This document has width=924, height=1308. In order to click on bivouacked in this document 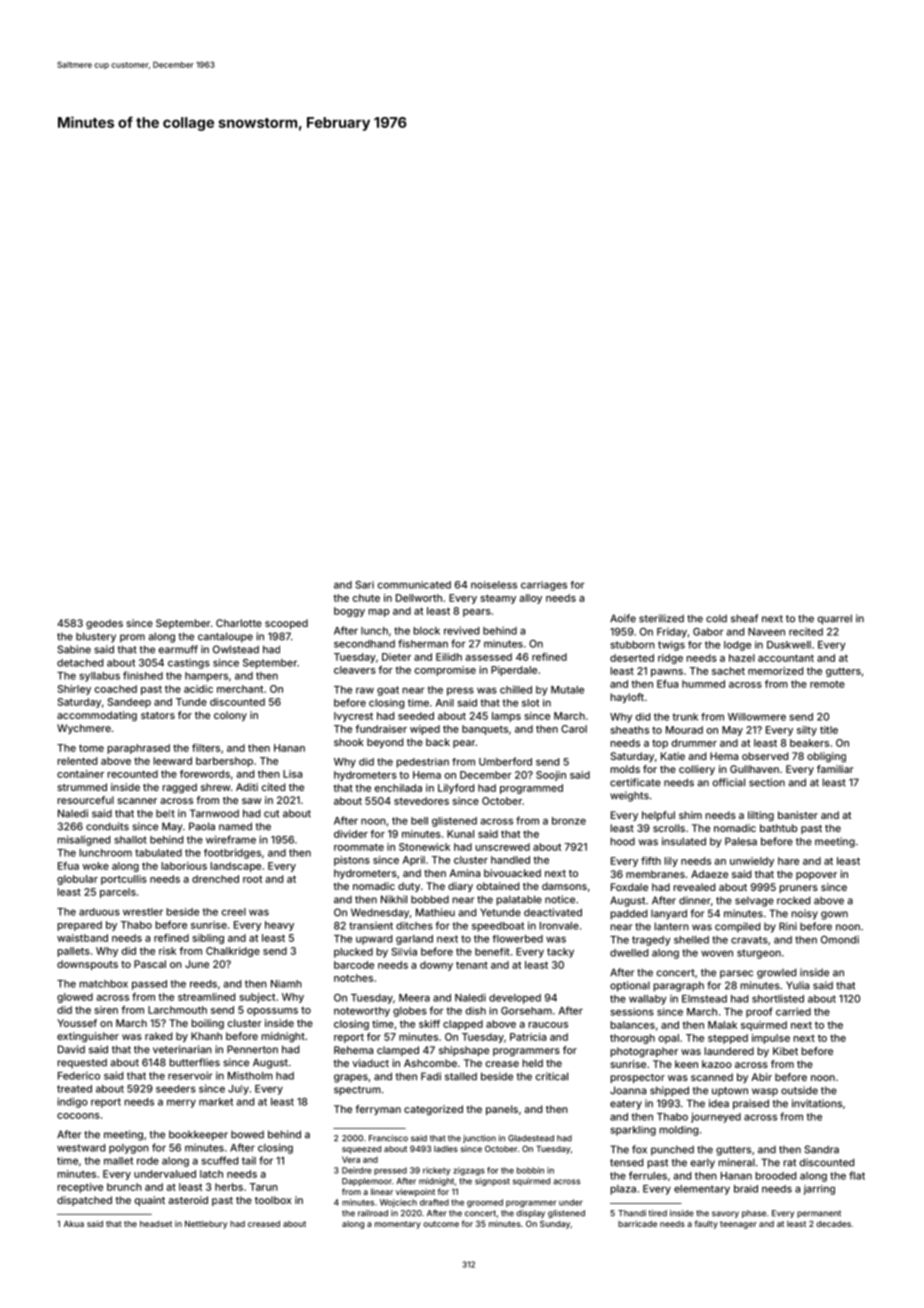, I will do `click(512, 873)`.
